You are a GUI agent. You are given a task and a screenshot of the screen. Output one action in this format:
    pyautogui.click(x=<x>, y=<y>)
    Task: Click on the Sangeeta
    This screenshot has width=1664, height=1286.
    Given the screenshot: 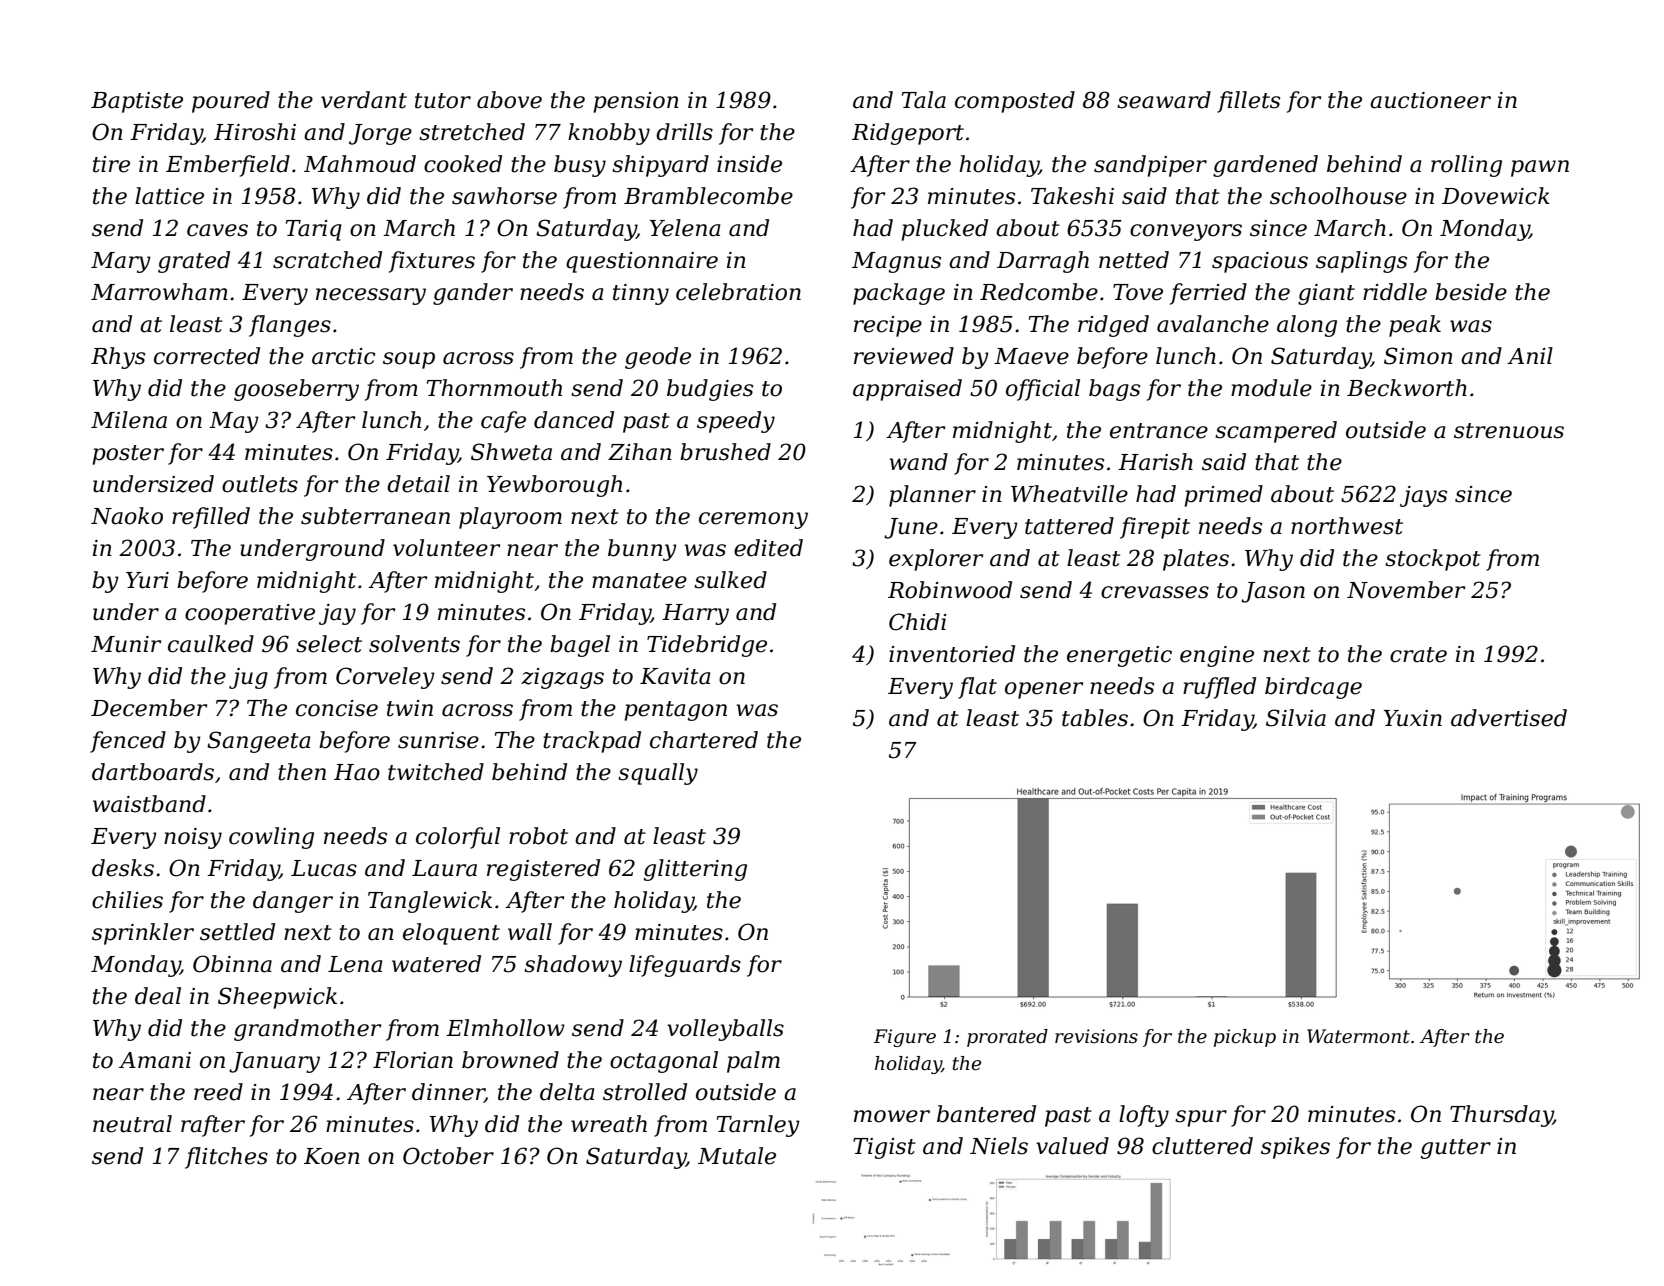 What is the action you would take?
    pyautogui.click(x=258, y=742)
